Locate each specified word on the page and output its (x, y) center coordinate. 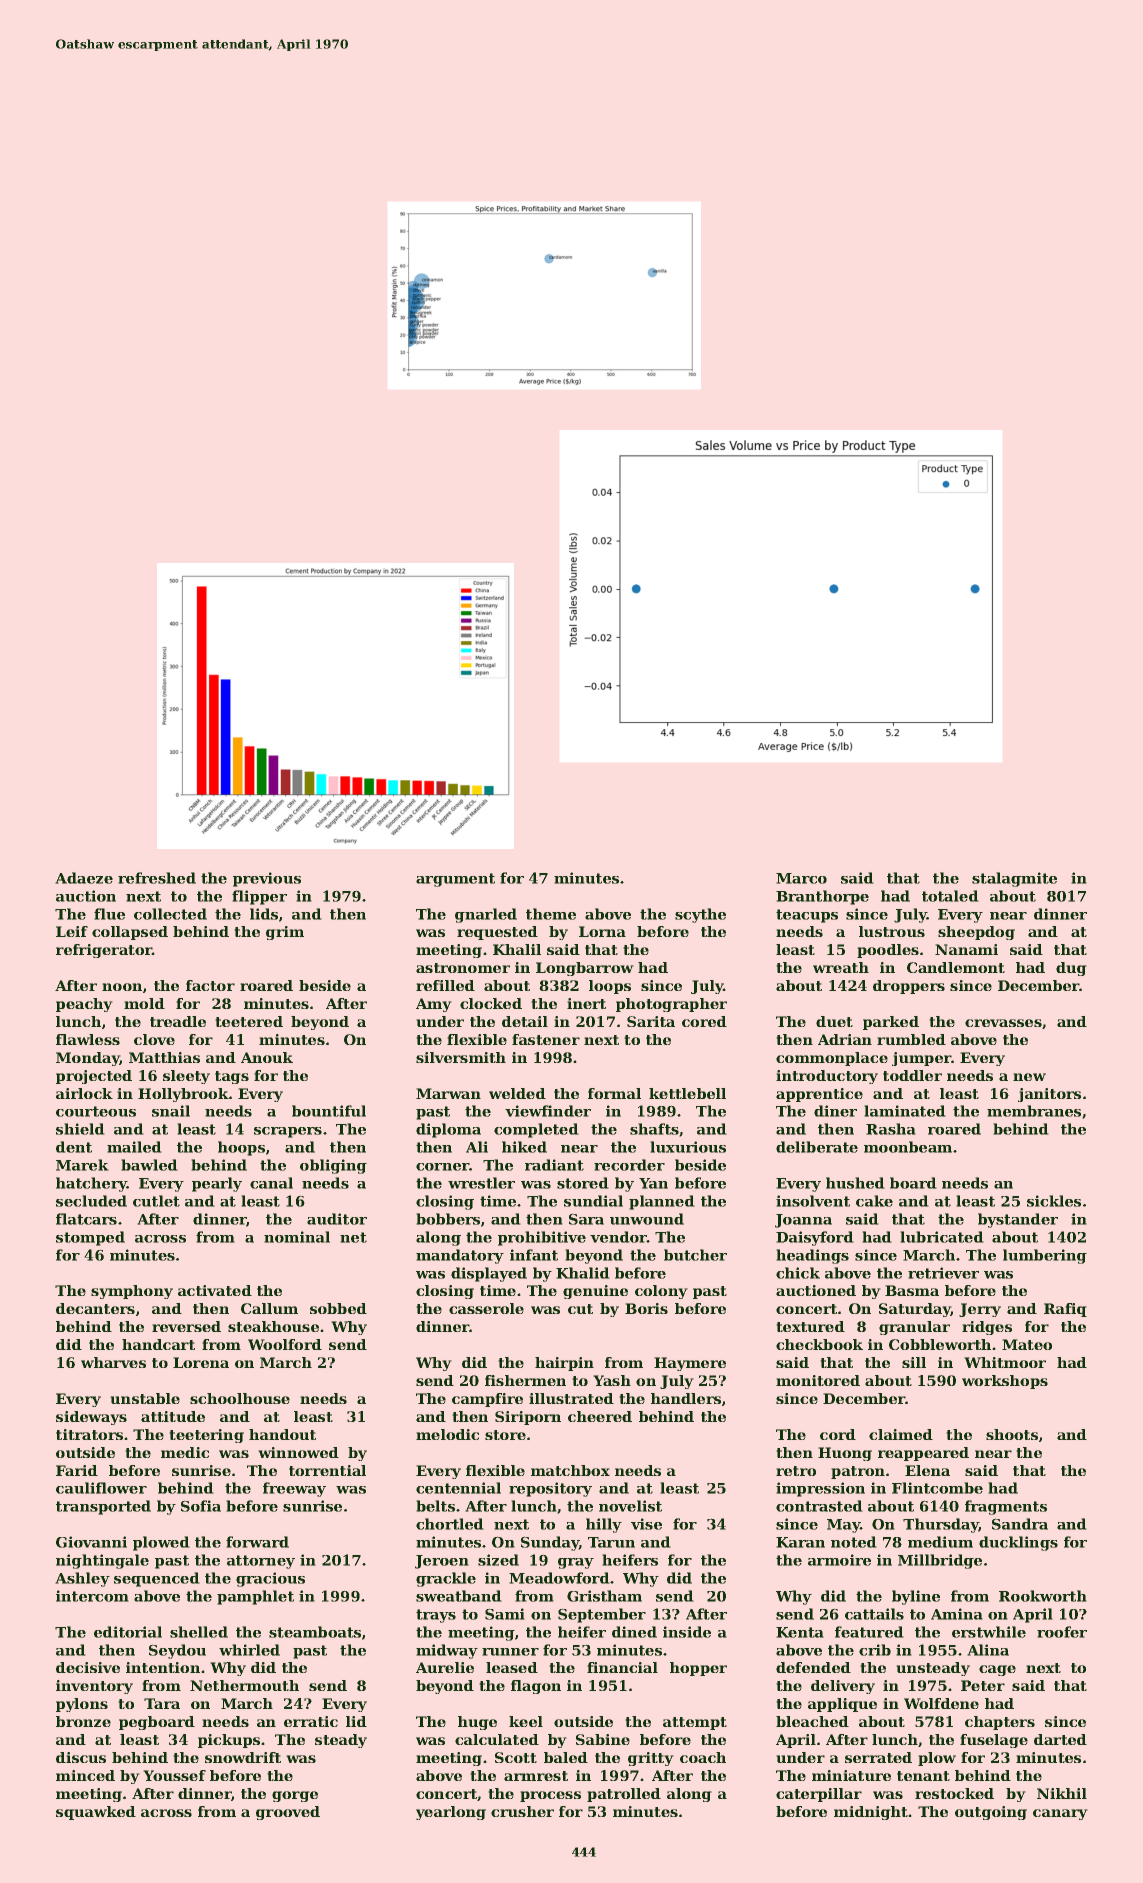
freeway (294, 1489)
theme (551, 914)
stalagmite (1014, 879)
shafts (654, 1129)
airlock (84, 1093)
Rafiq (1065, 1310)
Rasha (891, 1129)
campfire (487, 1400)
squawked (96, 1813)
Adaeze (84, 878)
